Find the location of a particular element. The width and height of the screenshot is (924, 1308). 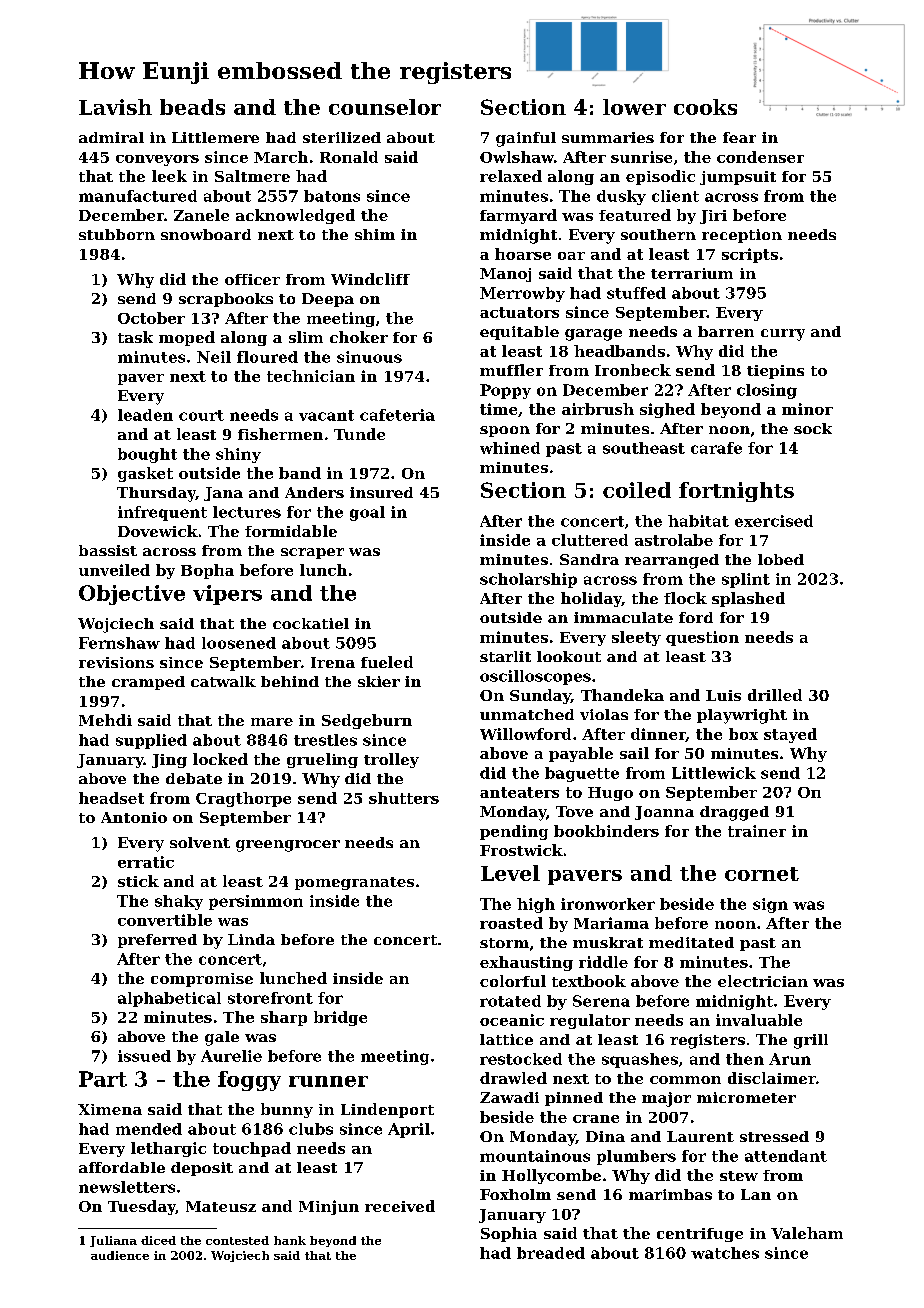

counselor is located at coordinates (385, 107).
